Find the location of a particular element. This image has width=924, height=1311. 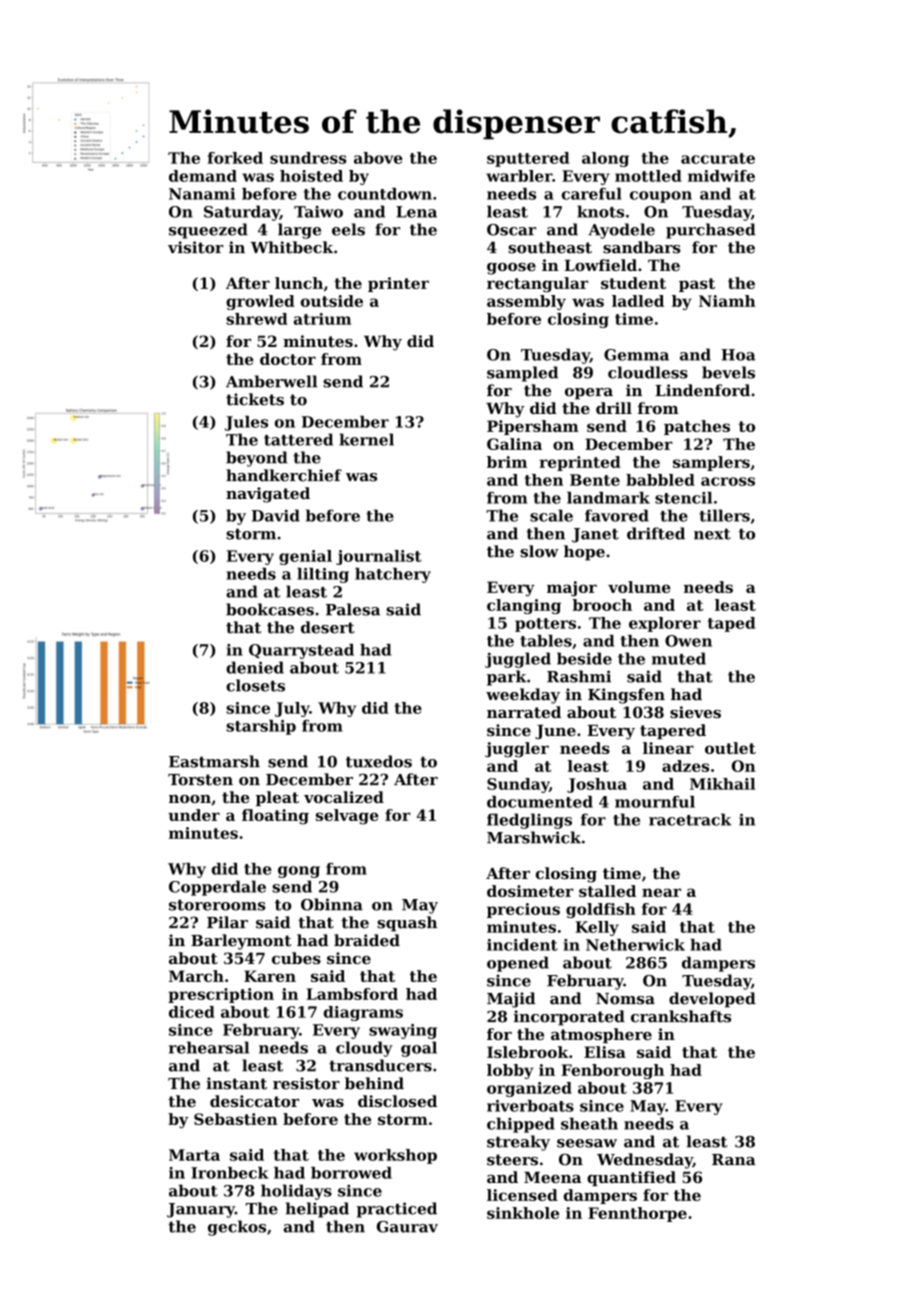

above is located at coordinates (378, 158).
